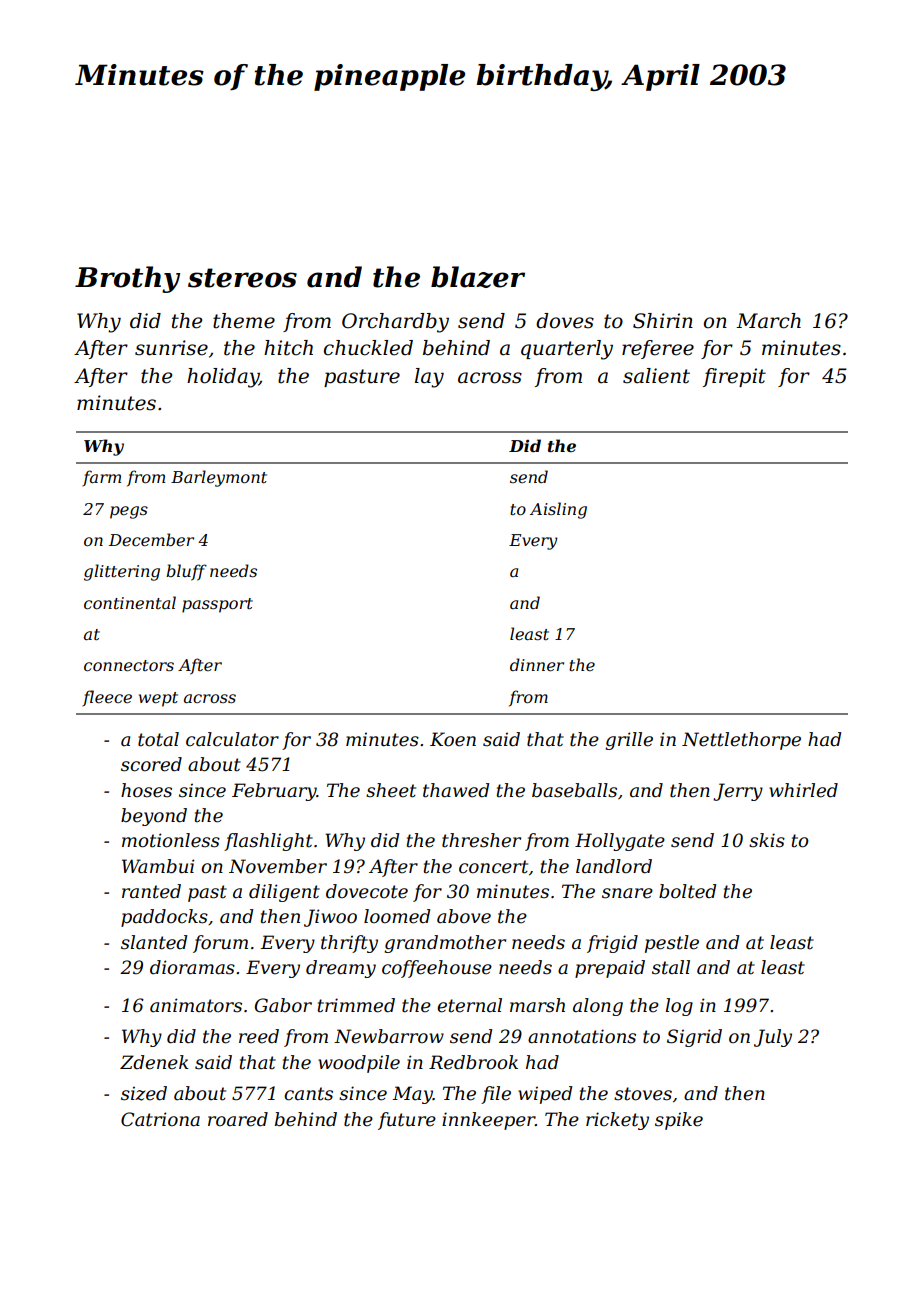  Describe the element at coordinates (679, 1121) in the screenshot. I see `spike` at that location.
